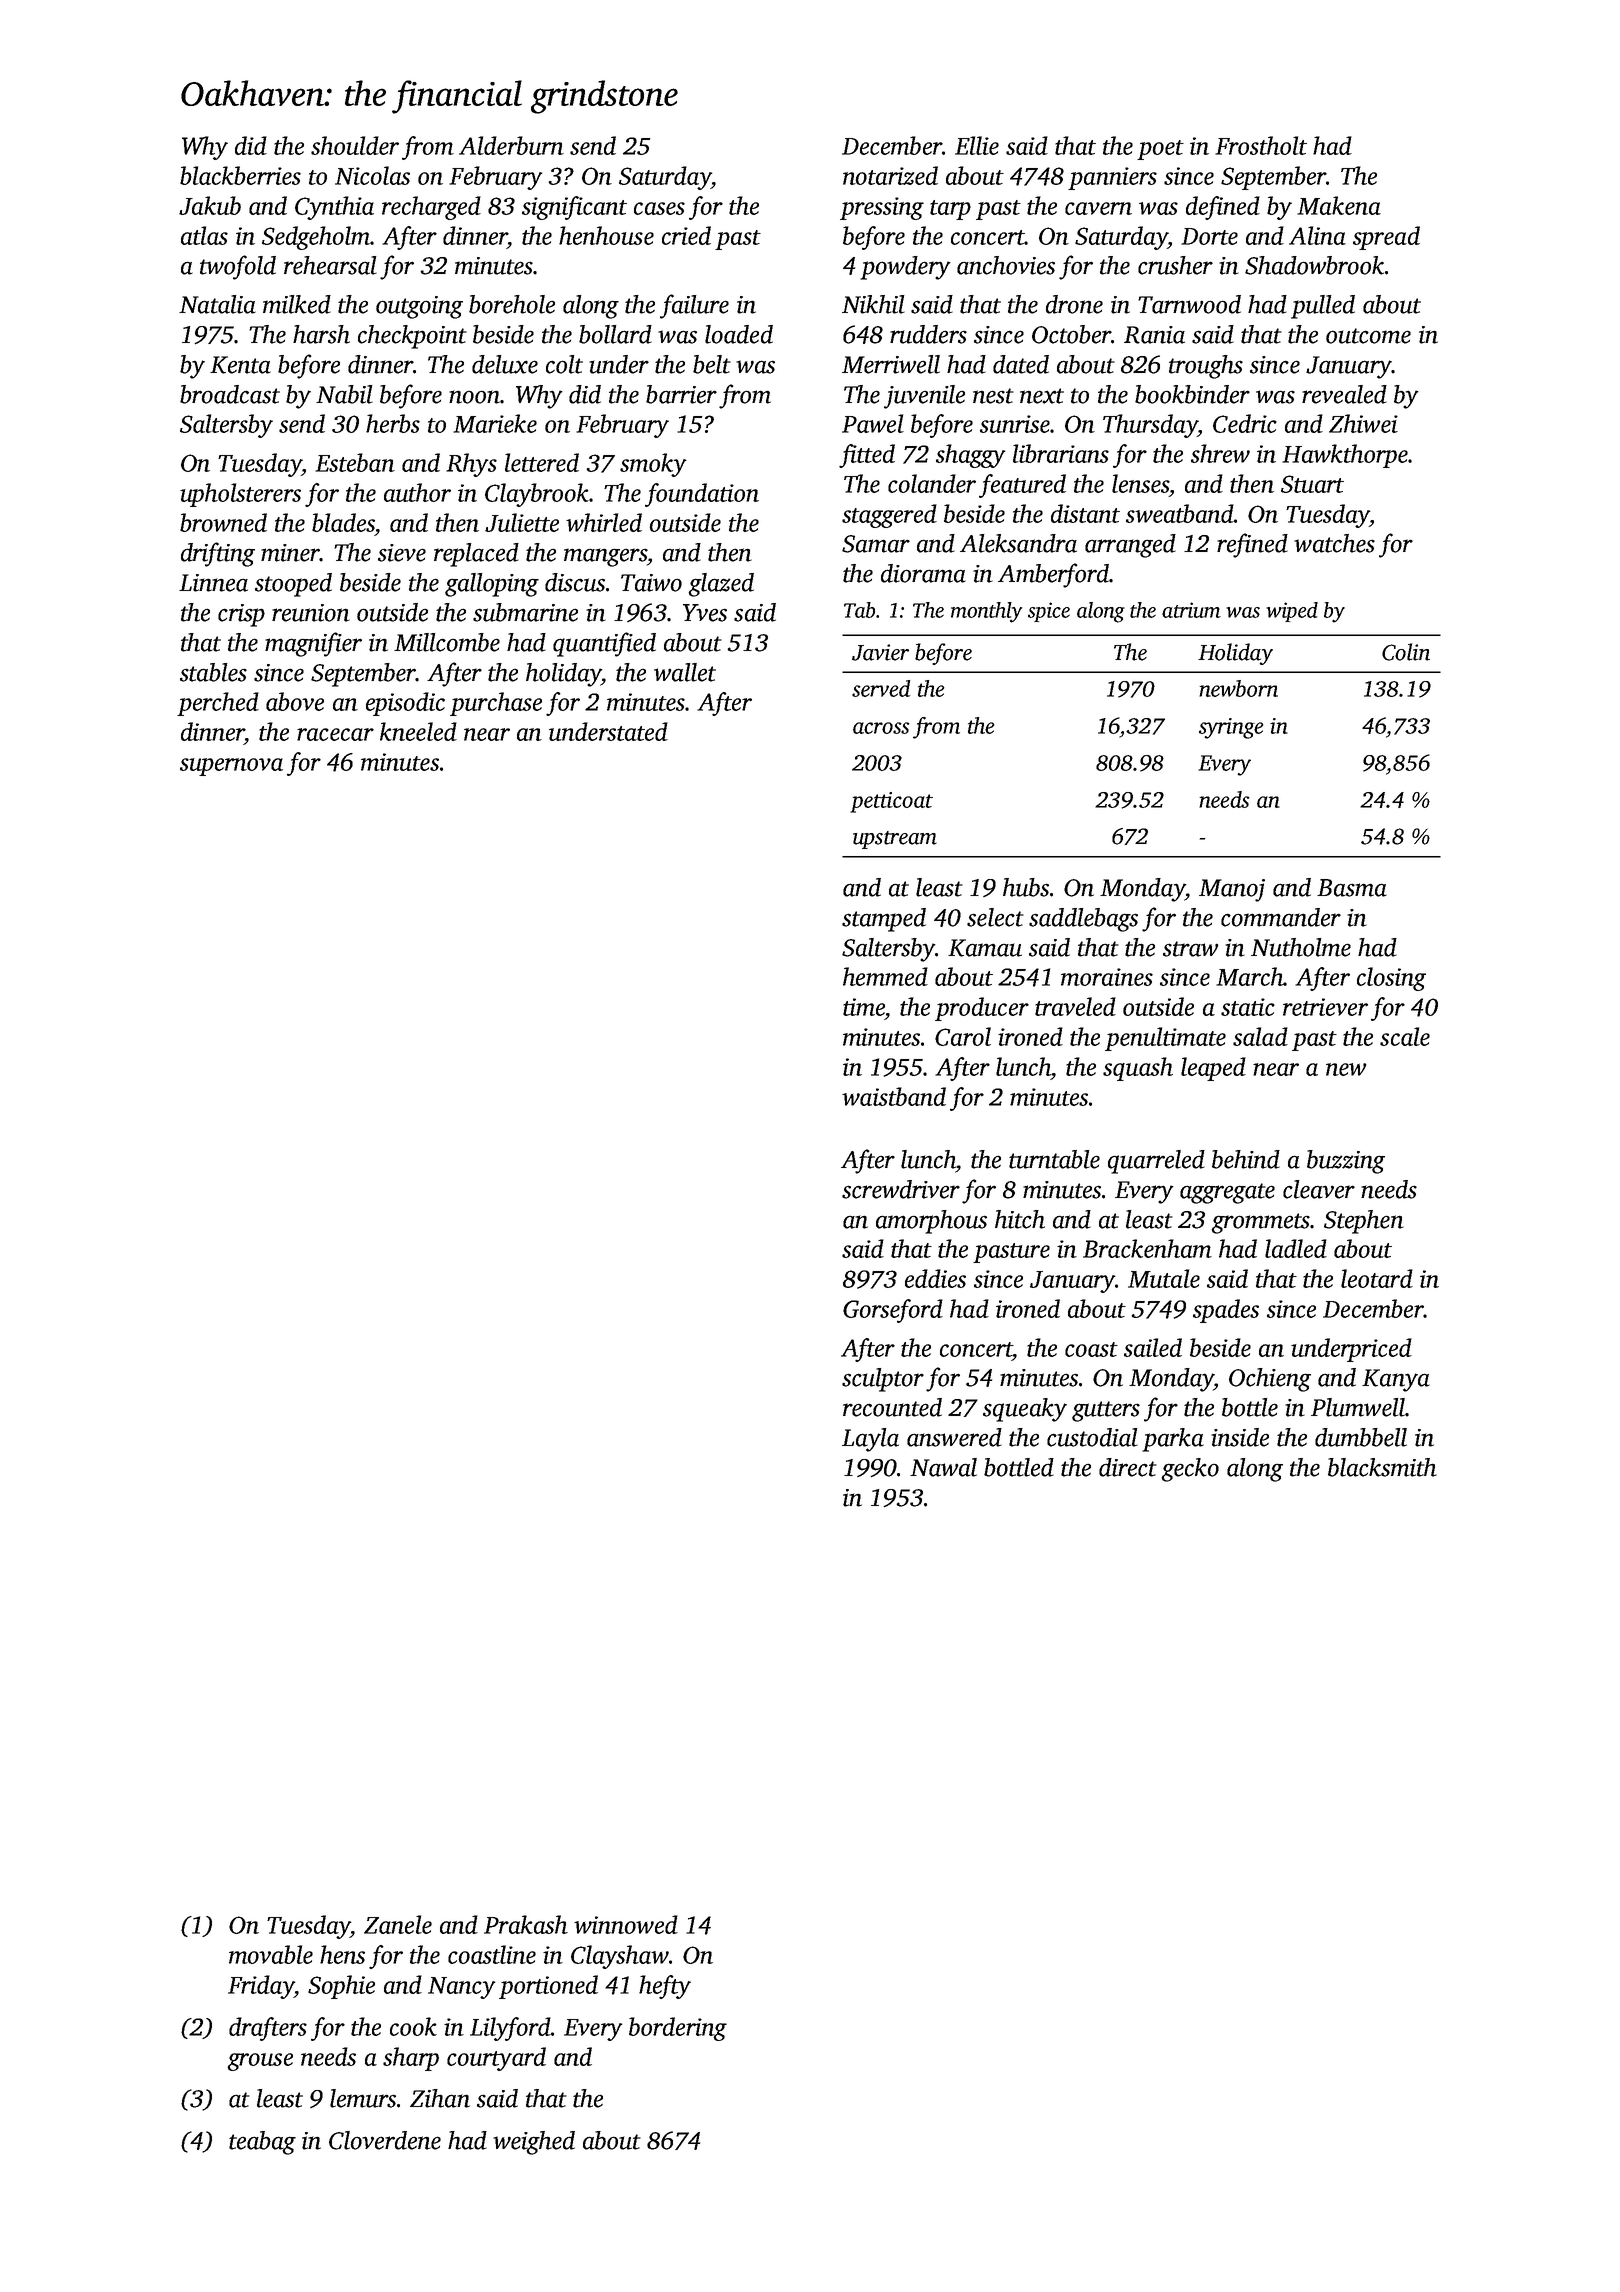 The image size is (1620, 2292). I want to click on shoulder, so click(355, 145).
